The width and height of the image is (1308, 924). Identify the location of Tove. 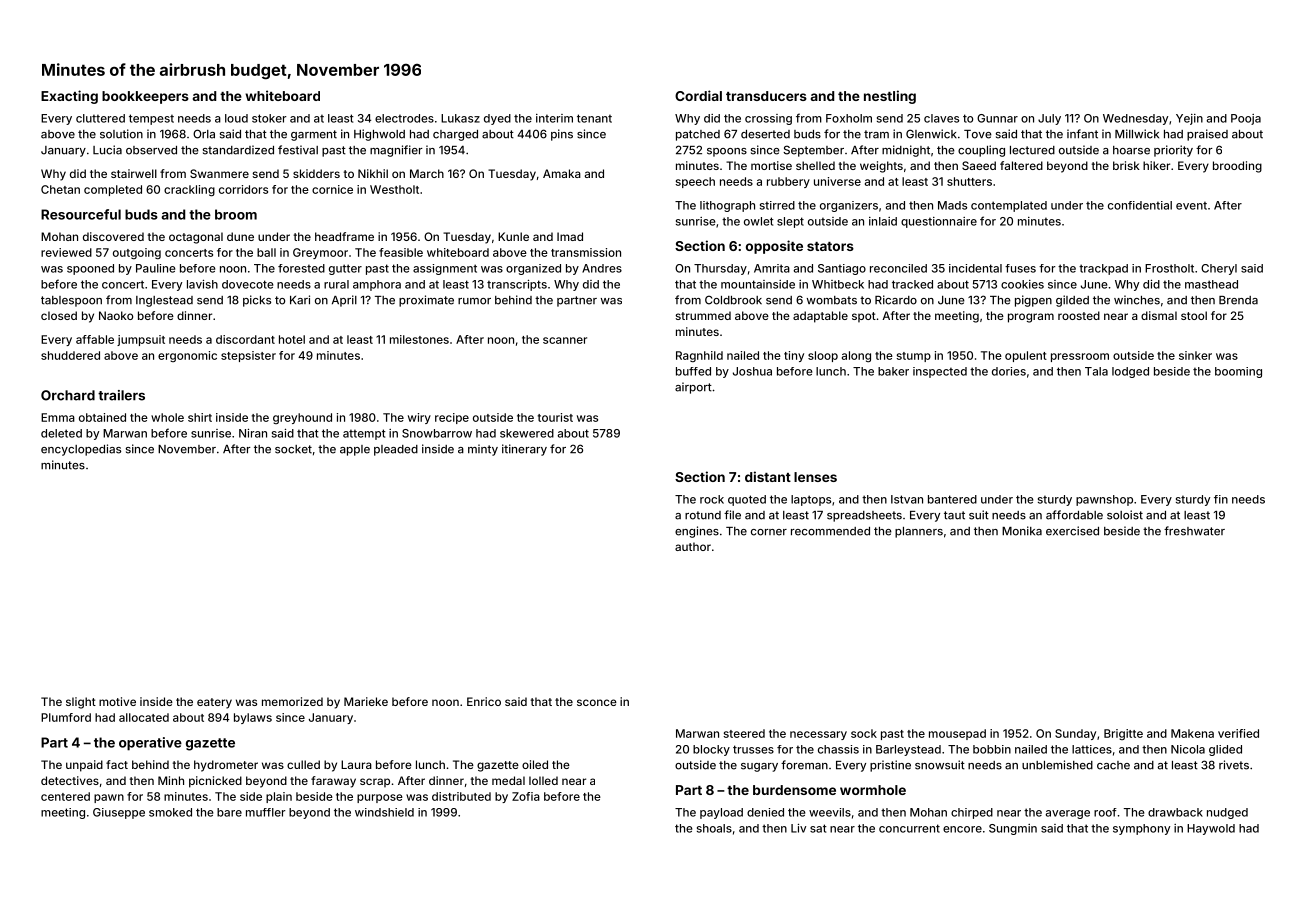
(978, 134).
